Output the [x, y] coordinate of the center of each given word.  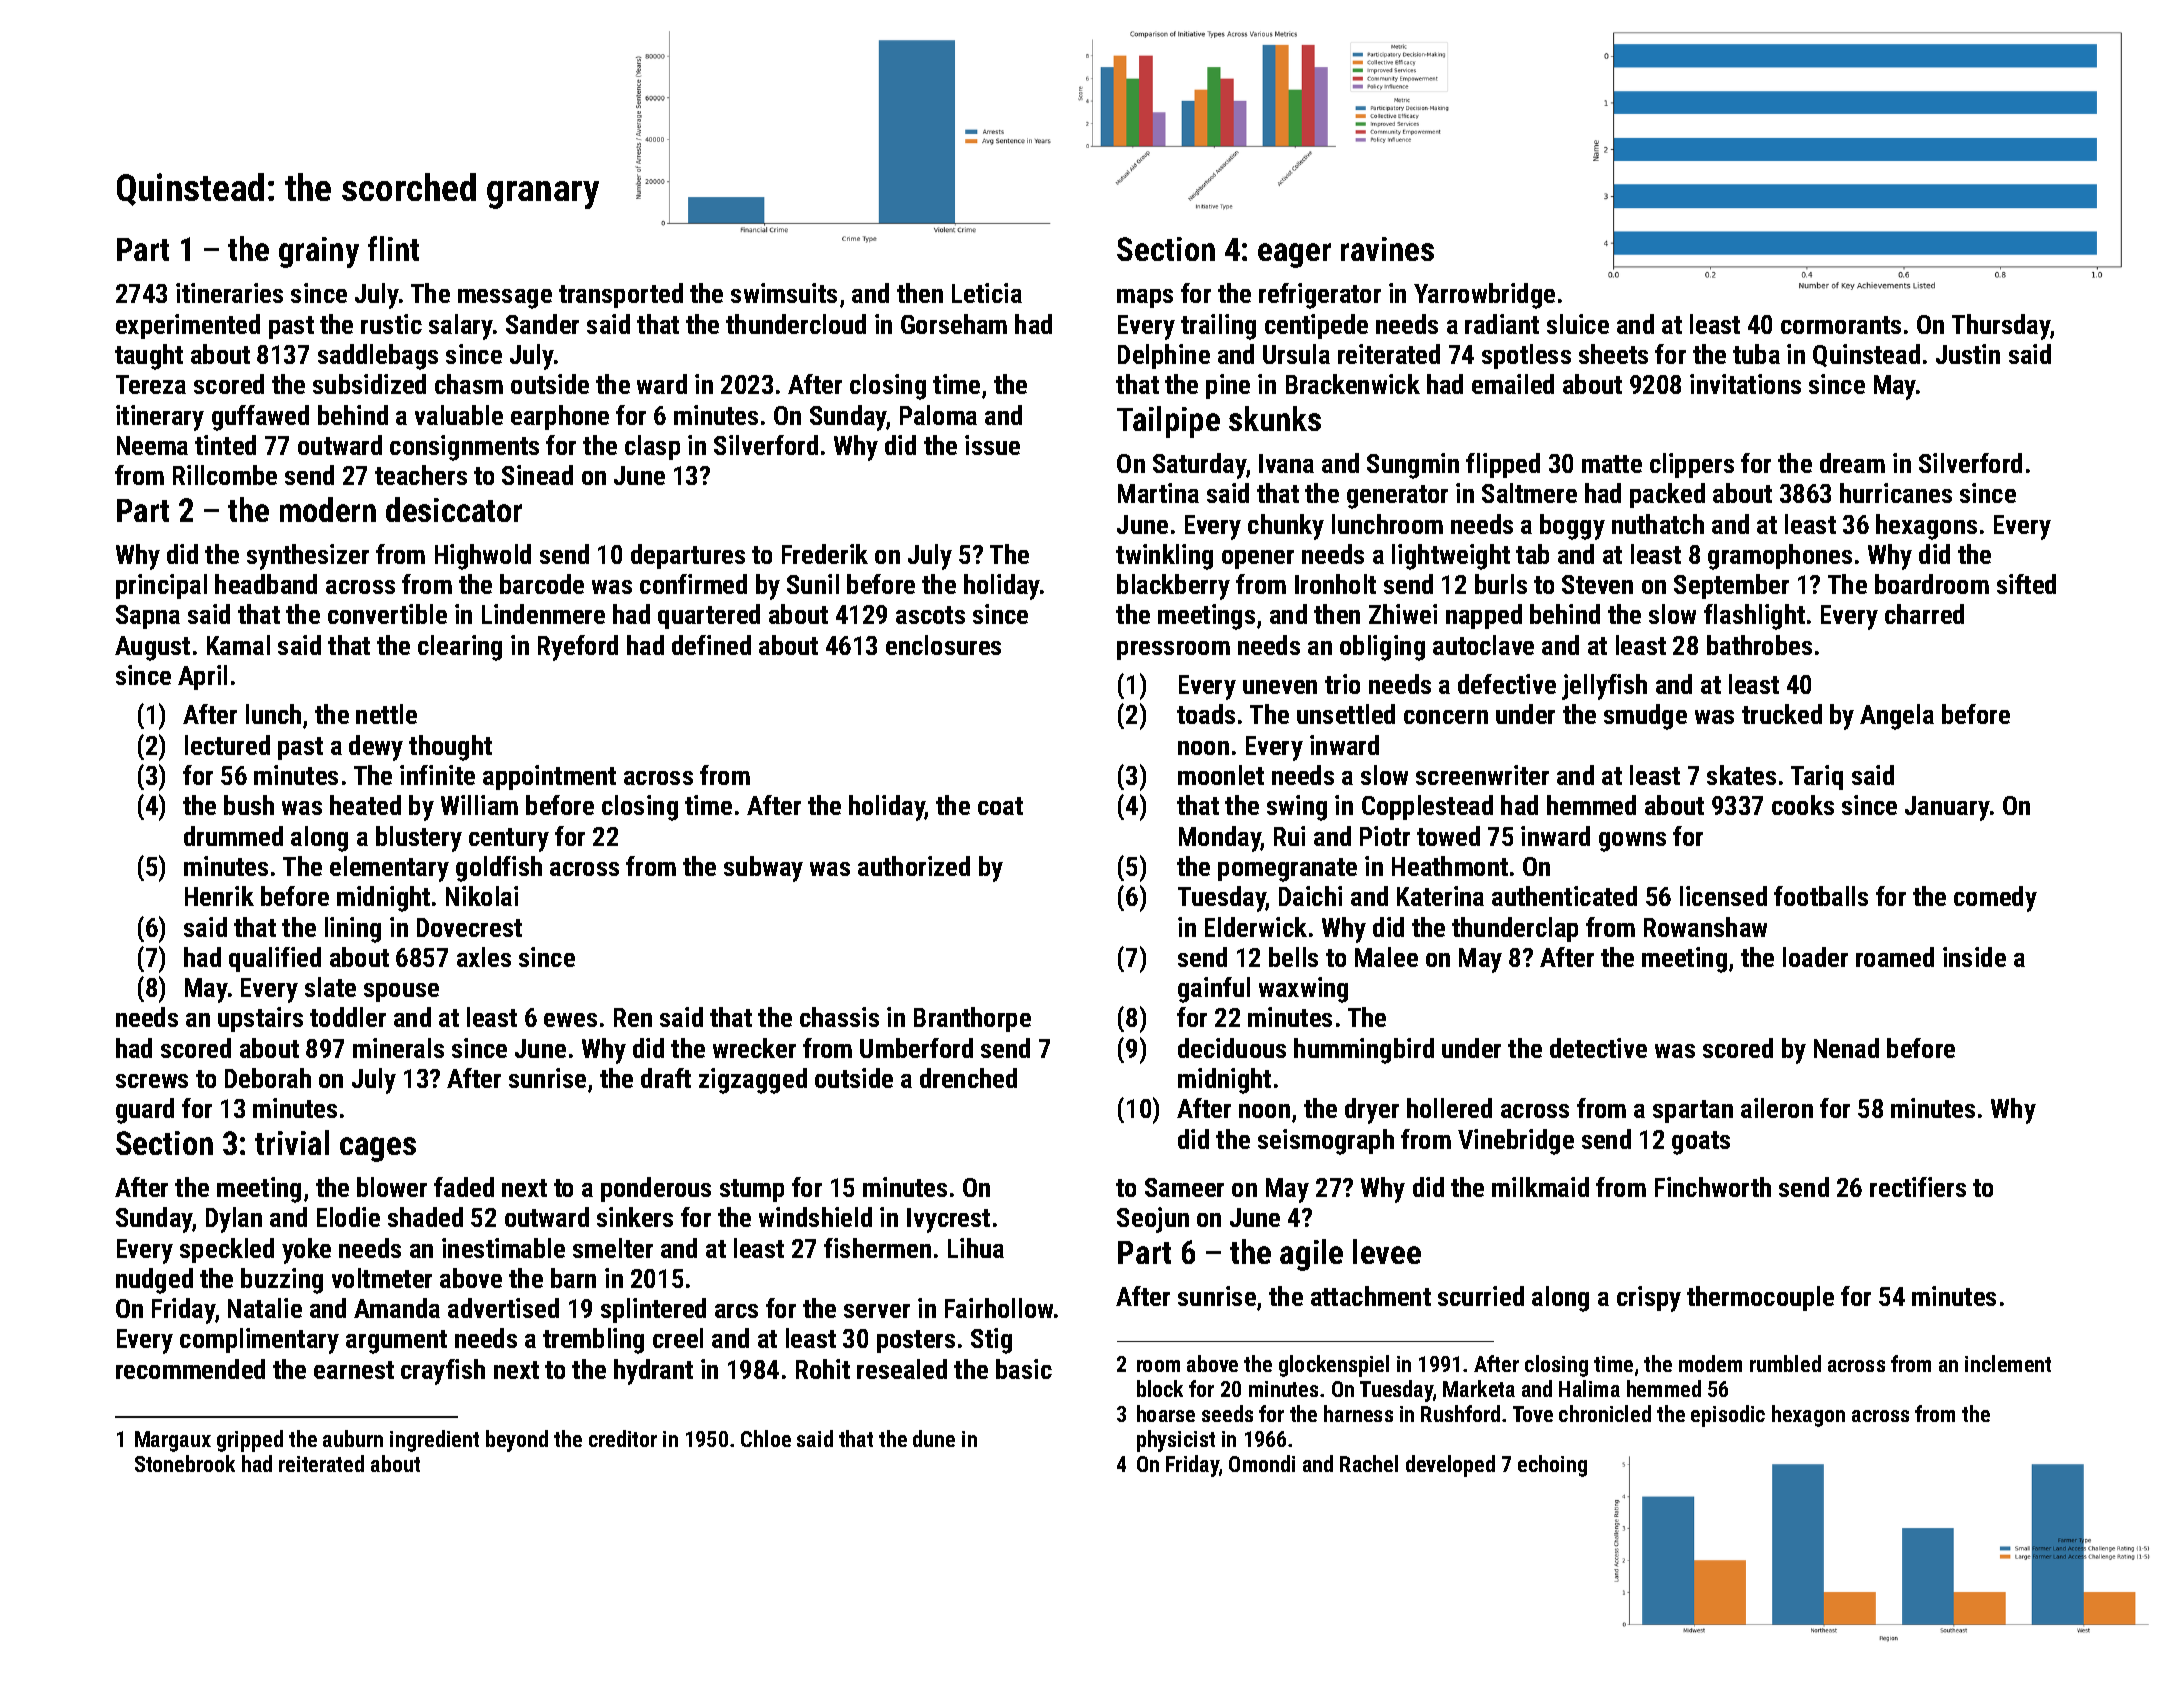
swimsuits [784, 293]
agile [1311, 1255]
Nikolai [482, 896]
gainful [1214, 990]
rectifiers [1918, 1187]
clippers [1692, 465]
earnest [354, 1370]
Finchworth [1713, 1187]
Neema [152, 445]
